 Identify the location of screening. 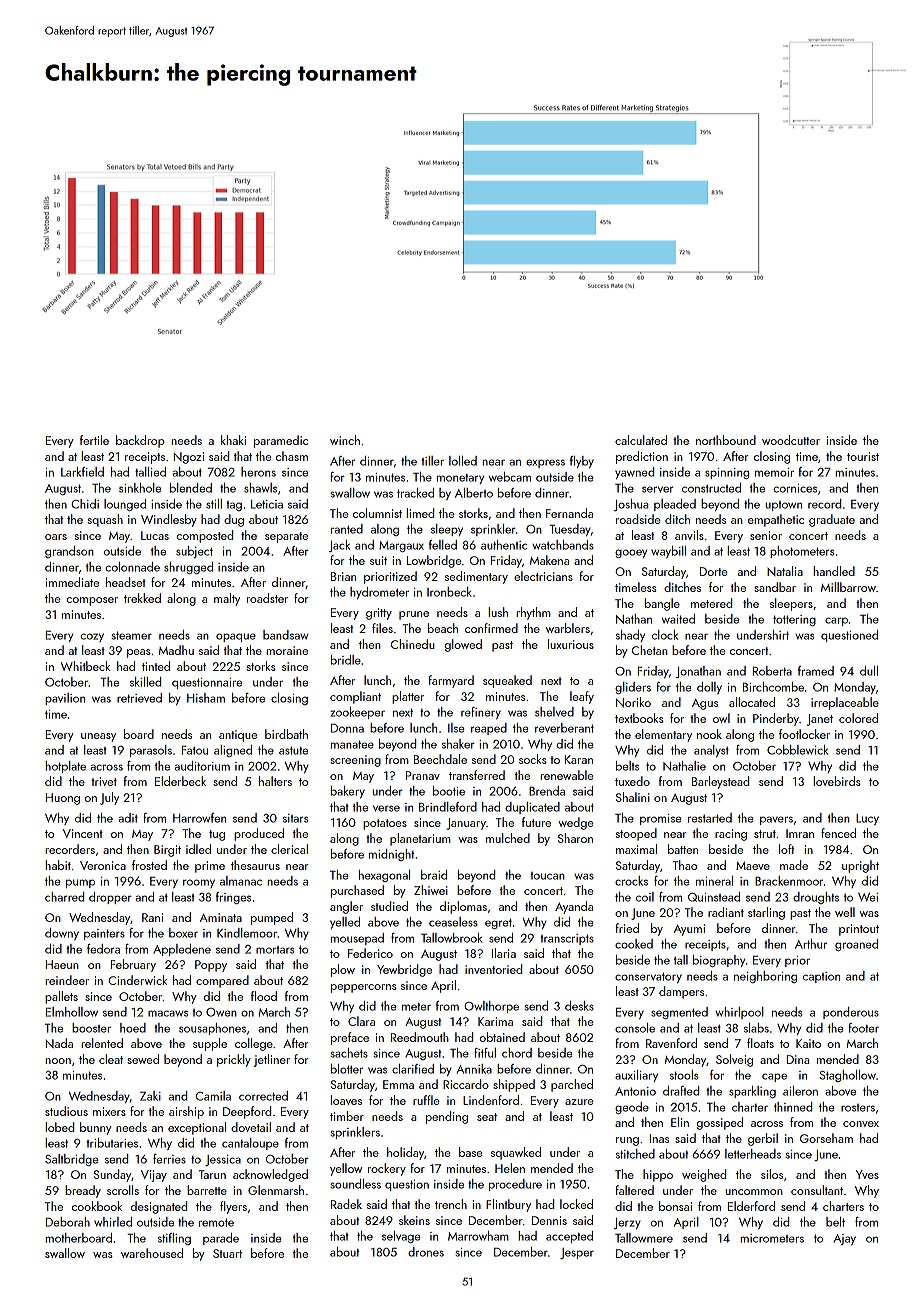
(355, 761).
